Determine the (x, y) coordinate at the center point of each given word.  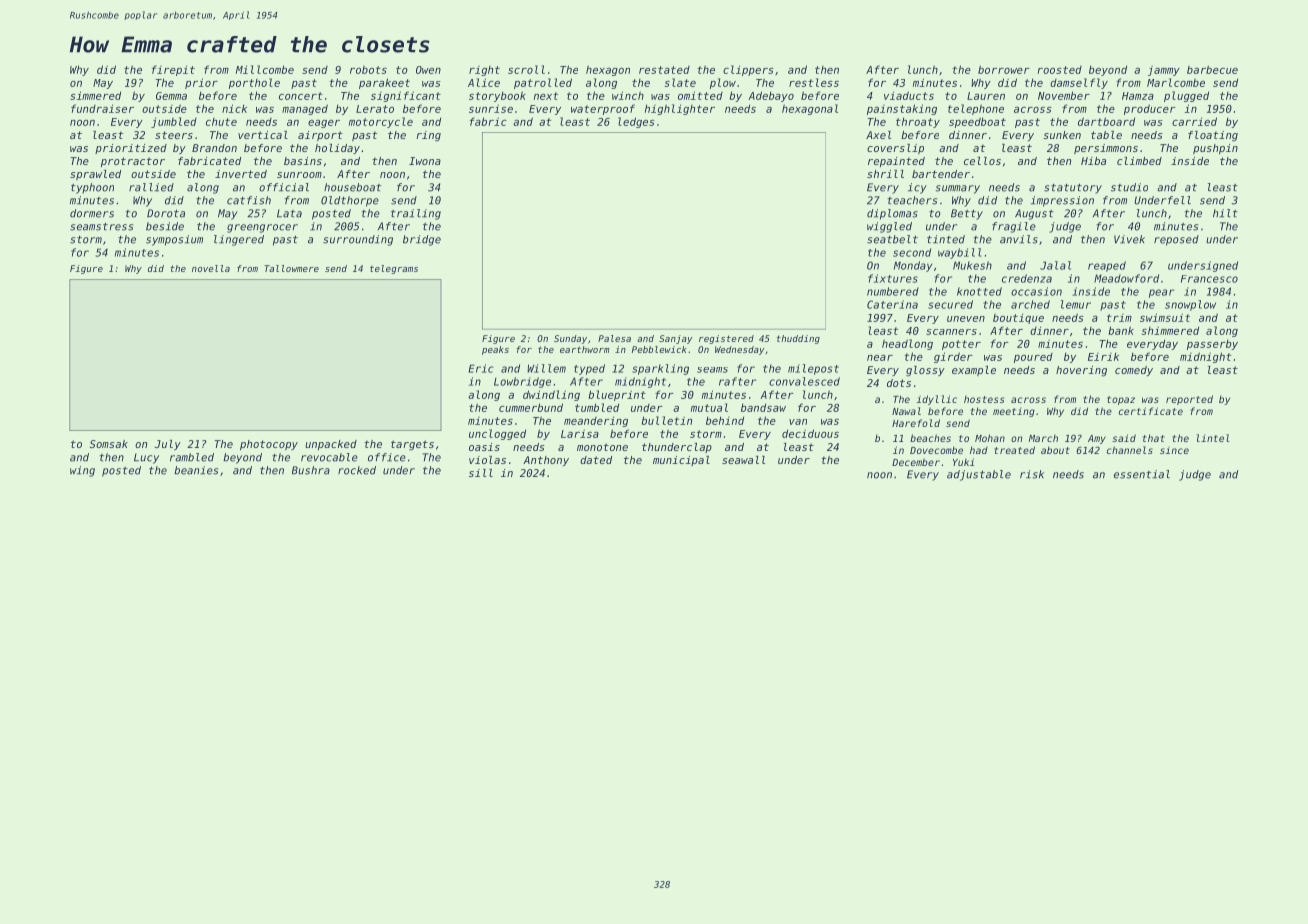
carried (1194, 121)
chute (221, 122)
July (168, 445)
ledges (636, 122)
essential (1142, 474)
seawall (743, 460)
